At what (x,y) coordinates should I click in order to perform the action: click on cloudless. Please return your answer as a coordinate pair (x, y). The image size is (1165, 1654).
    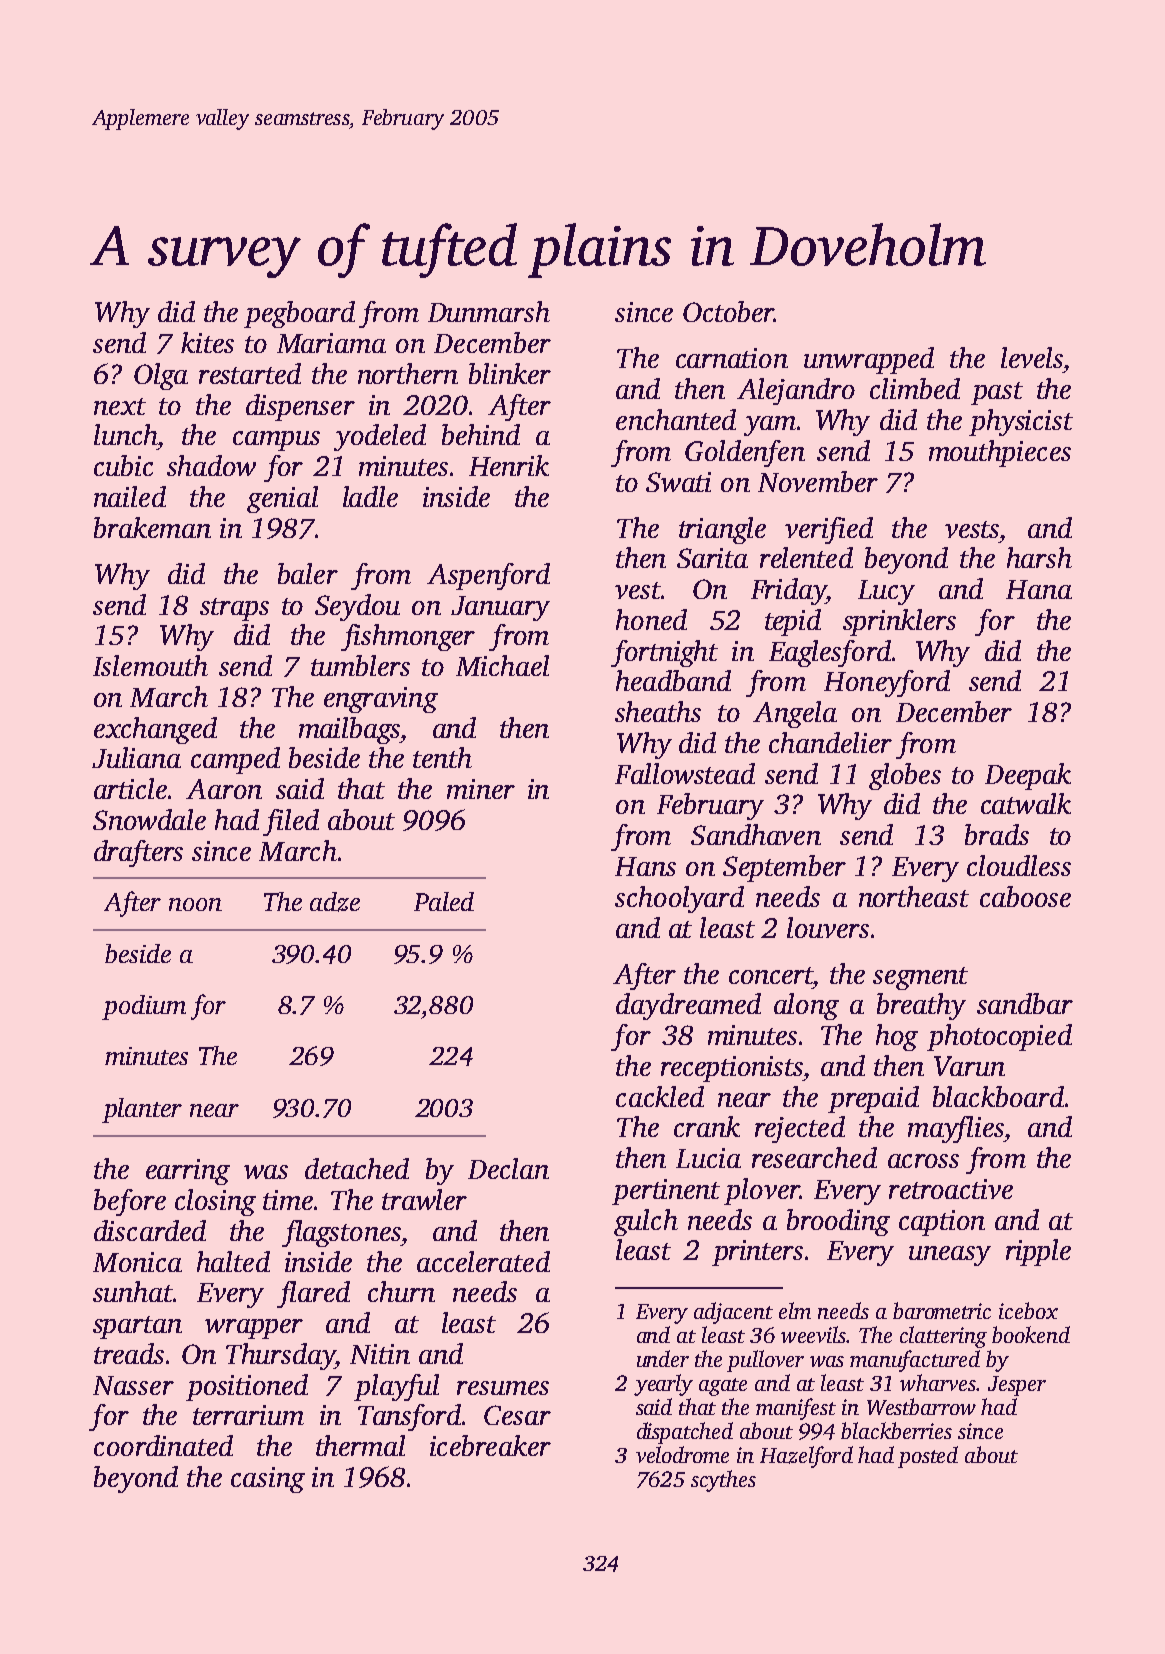
    Looking at the image, I should click on (1019, 865).
